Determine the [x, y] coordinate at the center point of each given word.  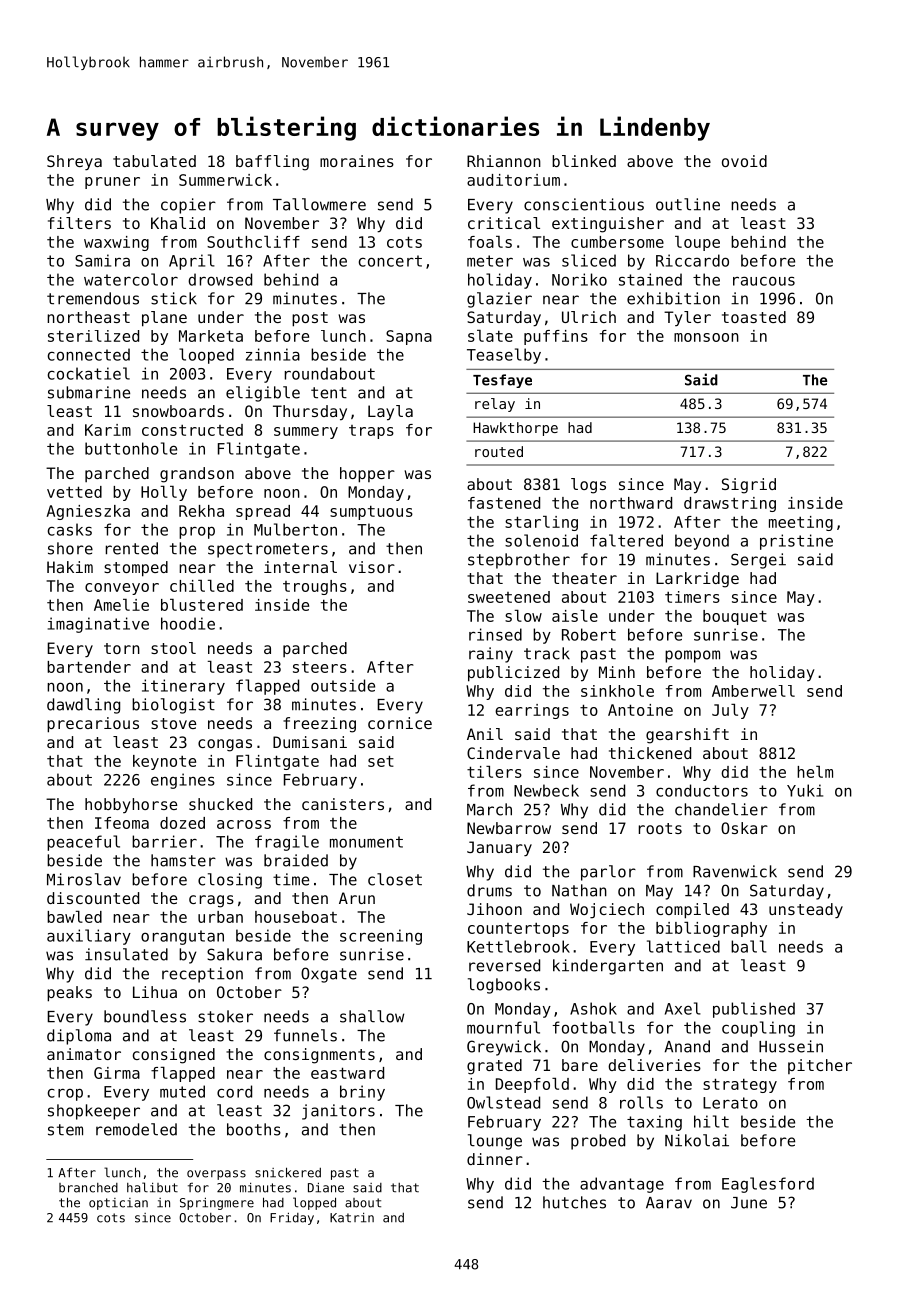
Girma [117, 1073]
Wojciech [607, 911]
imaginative [98, 625]
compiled [692, 911]
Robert [589, 634]
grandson [197, 475]
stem [65, 1130]
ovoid [744, 161]
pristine [796, 542]
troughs [315, 587]
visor [372, 567]
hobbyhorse [131, 805]
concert [390, 261]
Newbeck [546, 790]
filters [79, 223]
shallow [372, 1016]
